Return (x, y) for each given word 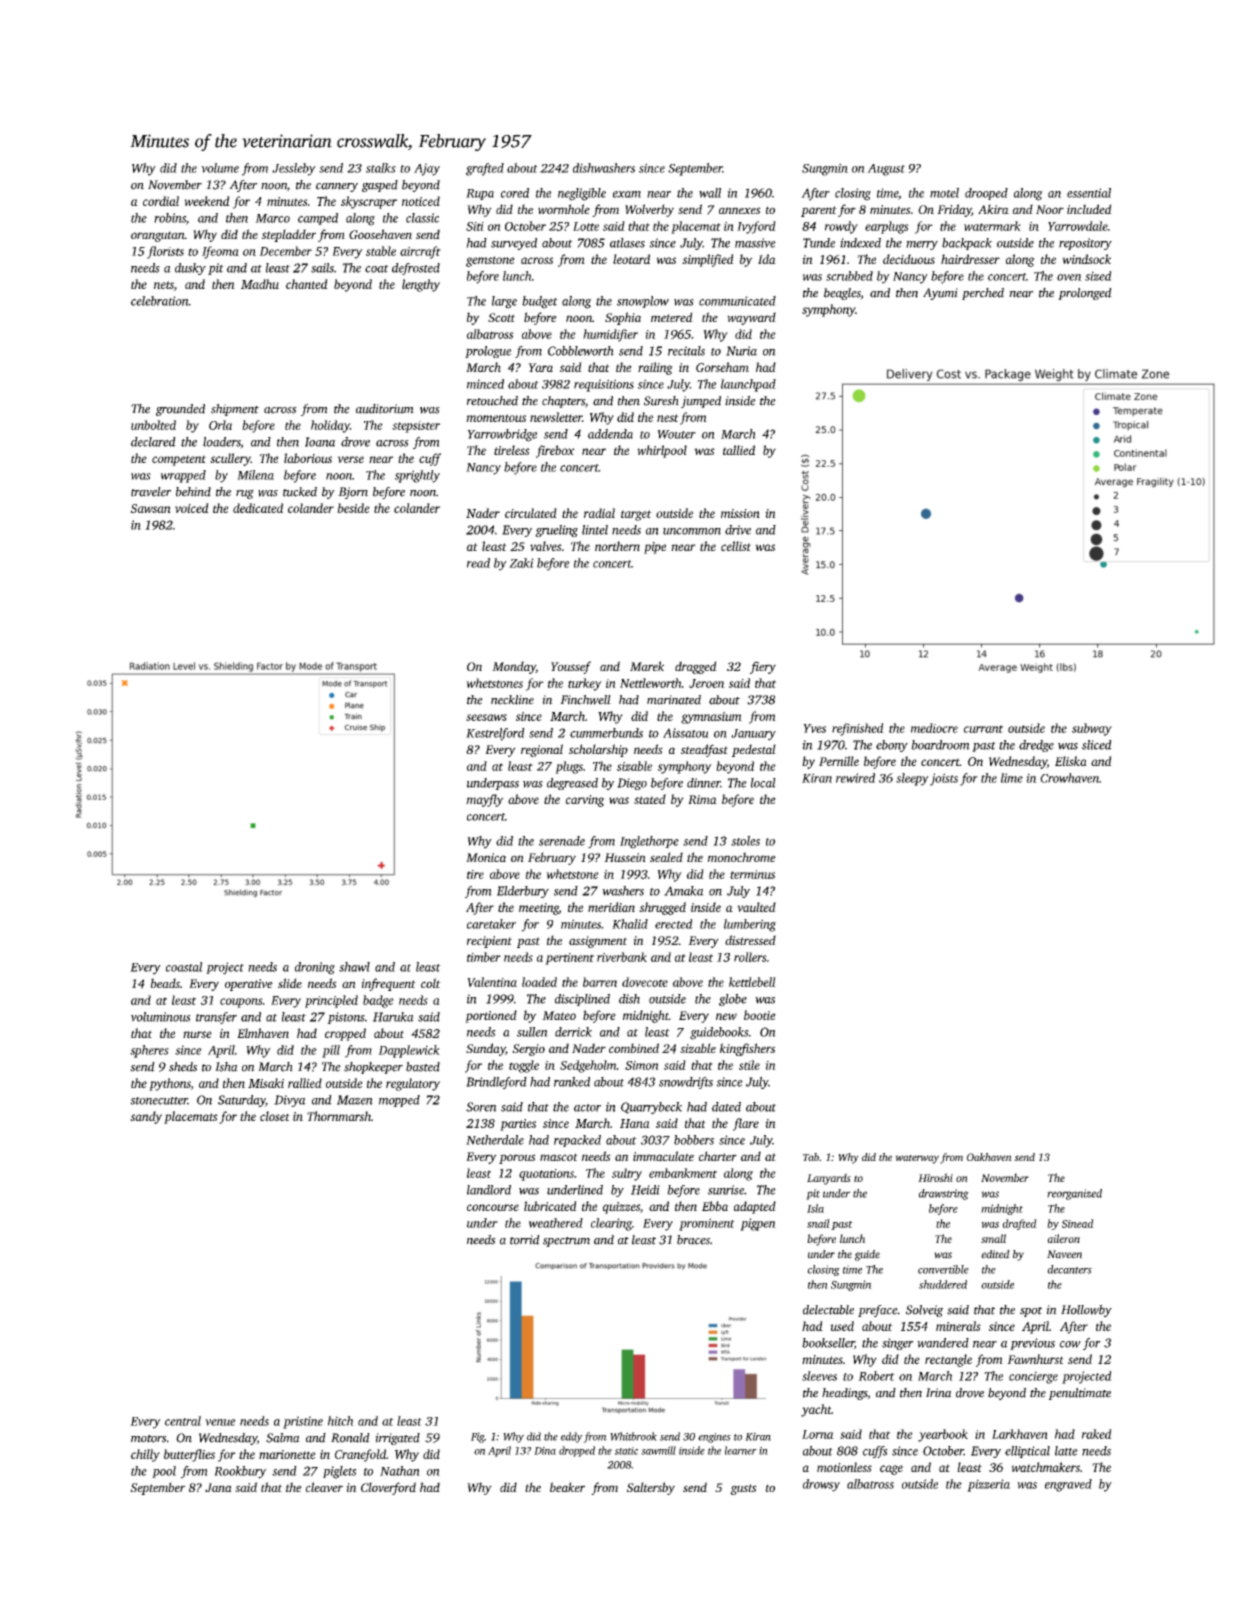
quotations (546, 1175)
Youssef (571, 667)
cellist (736, 546)
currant (983, 729)
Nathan (400, 1471)
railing (655, 368)
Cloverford (388, 1488)
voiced (192, 508)
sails (322, 268)
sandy (146, 1117)
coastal (184, 967)
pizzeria (988, 1485)
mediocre (934, 728)
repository (1085, 244)
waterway (917, 1159)
